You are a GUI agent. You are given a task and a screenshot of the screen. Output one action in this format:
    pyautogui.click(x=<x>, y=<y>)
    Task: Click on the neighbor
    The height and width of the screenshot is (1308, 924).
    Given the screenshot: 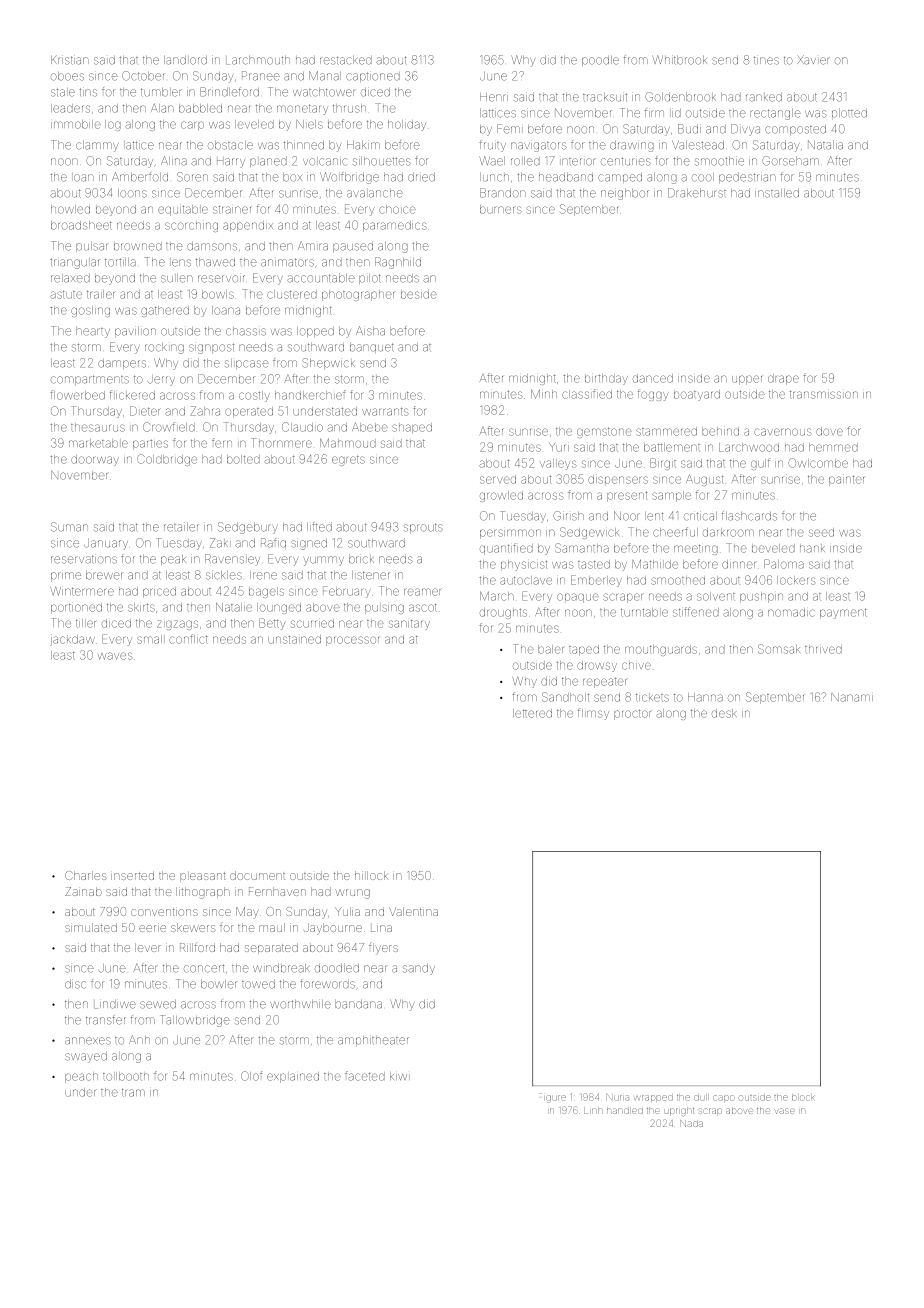 What is the action you would take?
    pyautogui.click(x=625, y=194)
